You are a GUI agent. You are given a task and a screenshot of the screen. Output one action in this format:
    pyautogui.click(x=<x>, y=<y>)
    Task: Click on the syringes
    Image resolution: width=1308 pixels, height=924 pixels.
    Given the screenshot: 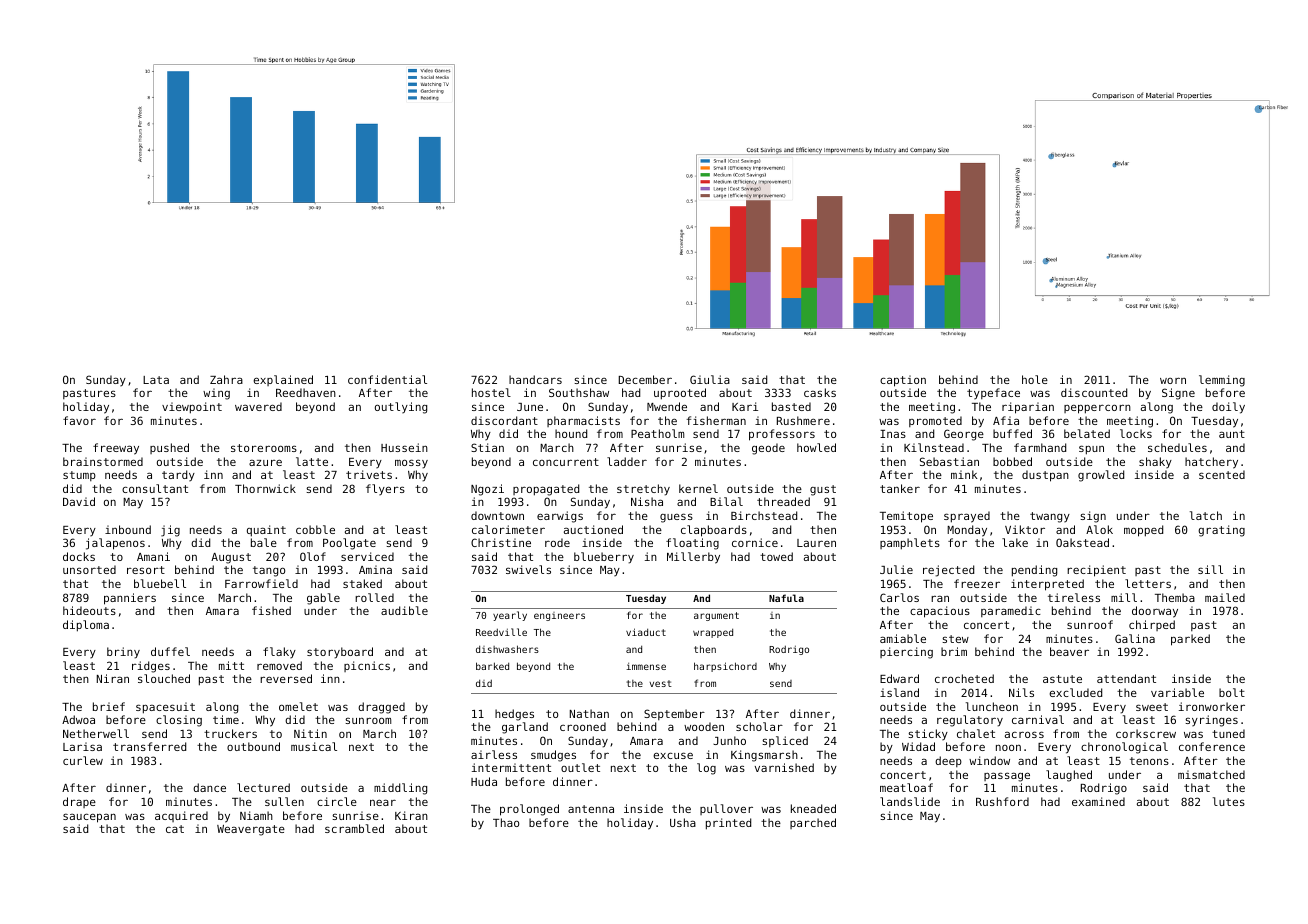 What is the action you would take?
    pyautogui.click(x=1211, y=721)
